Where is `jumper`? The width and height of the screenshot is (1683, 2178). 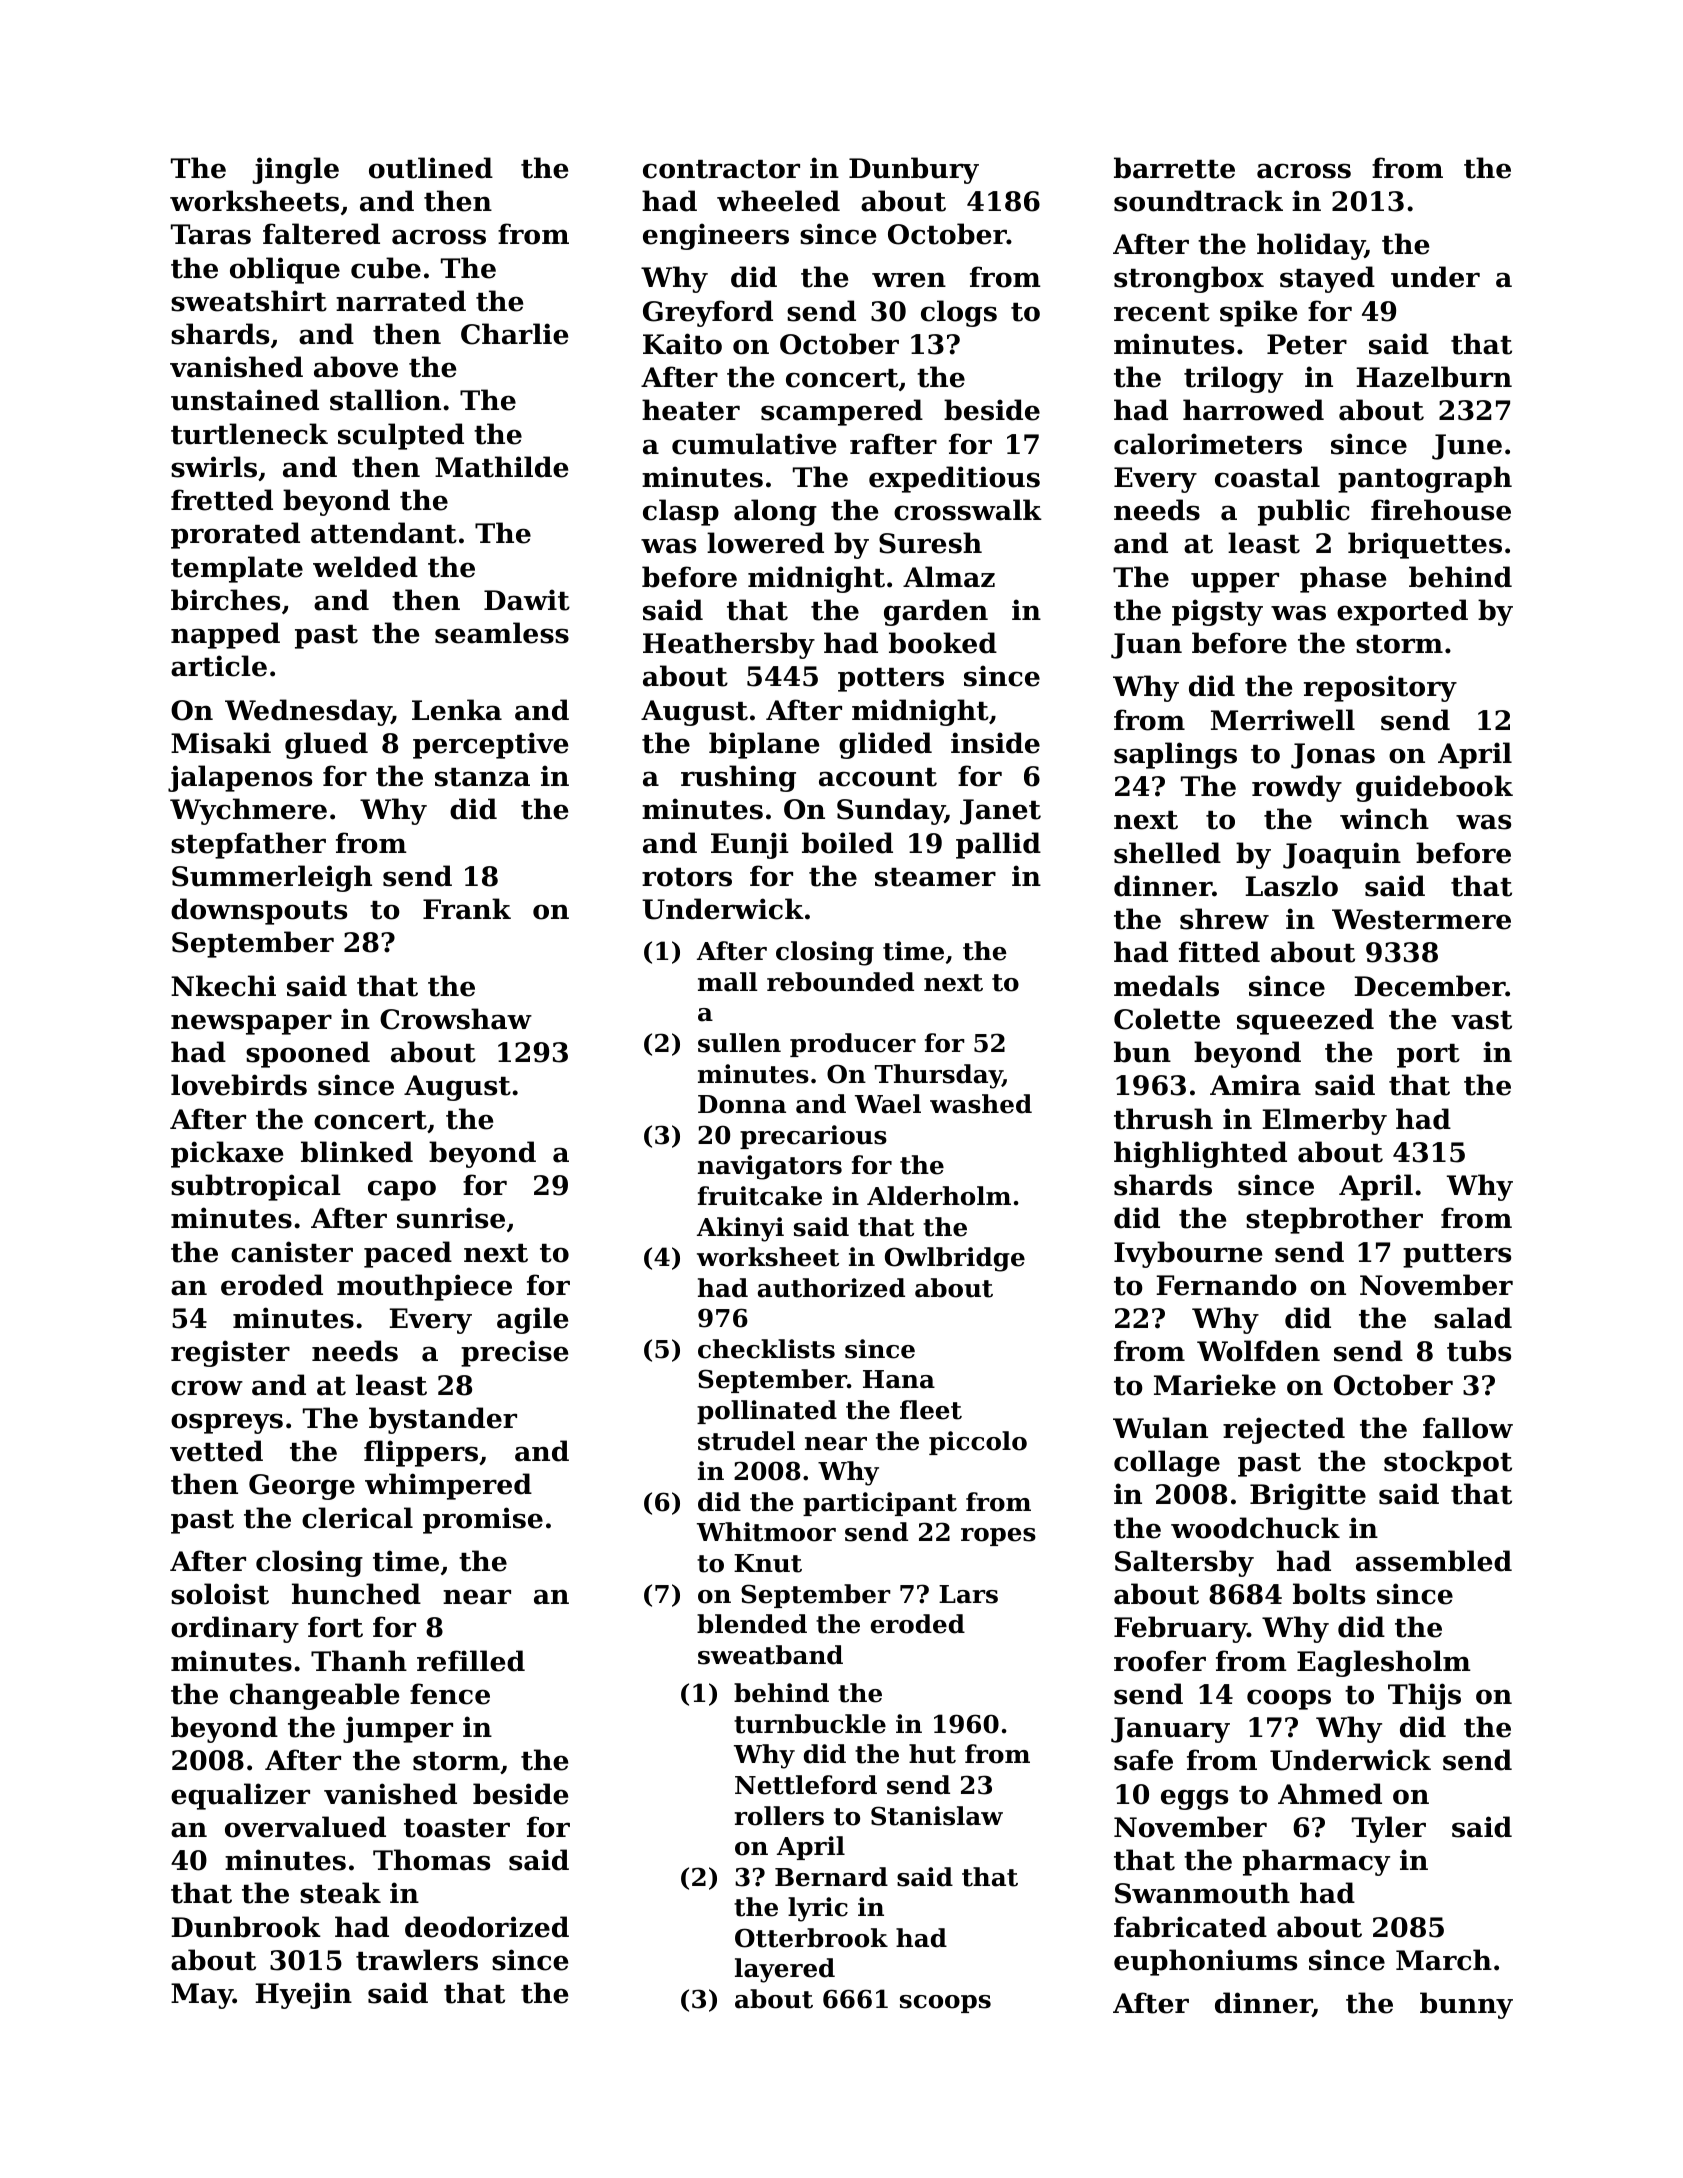
jumper is located at coordinates (398, 1729).
